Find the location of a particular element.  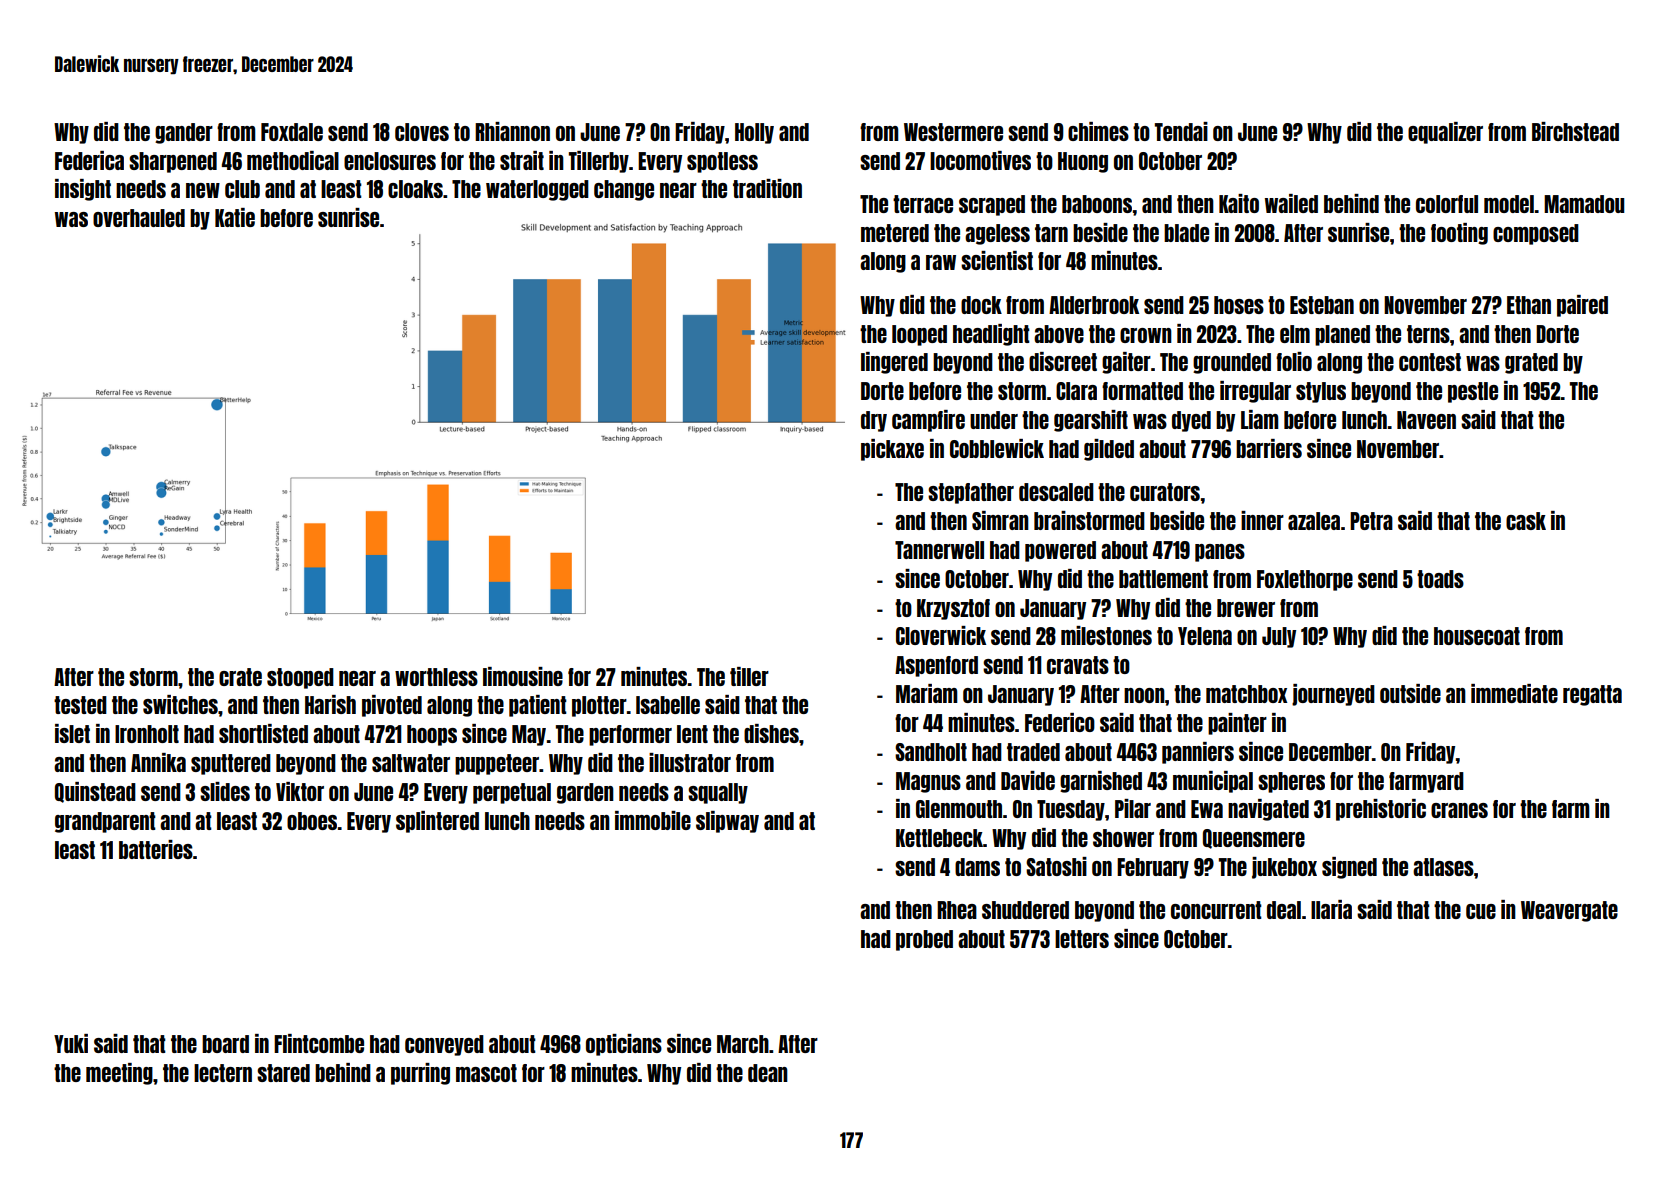

paired is located at coordinates (1582, 306).
